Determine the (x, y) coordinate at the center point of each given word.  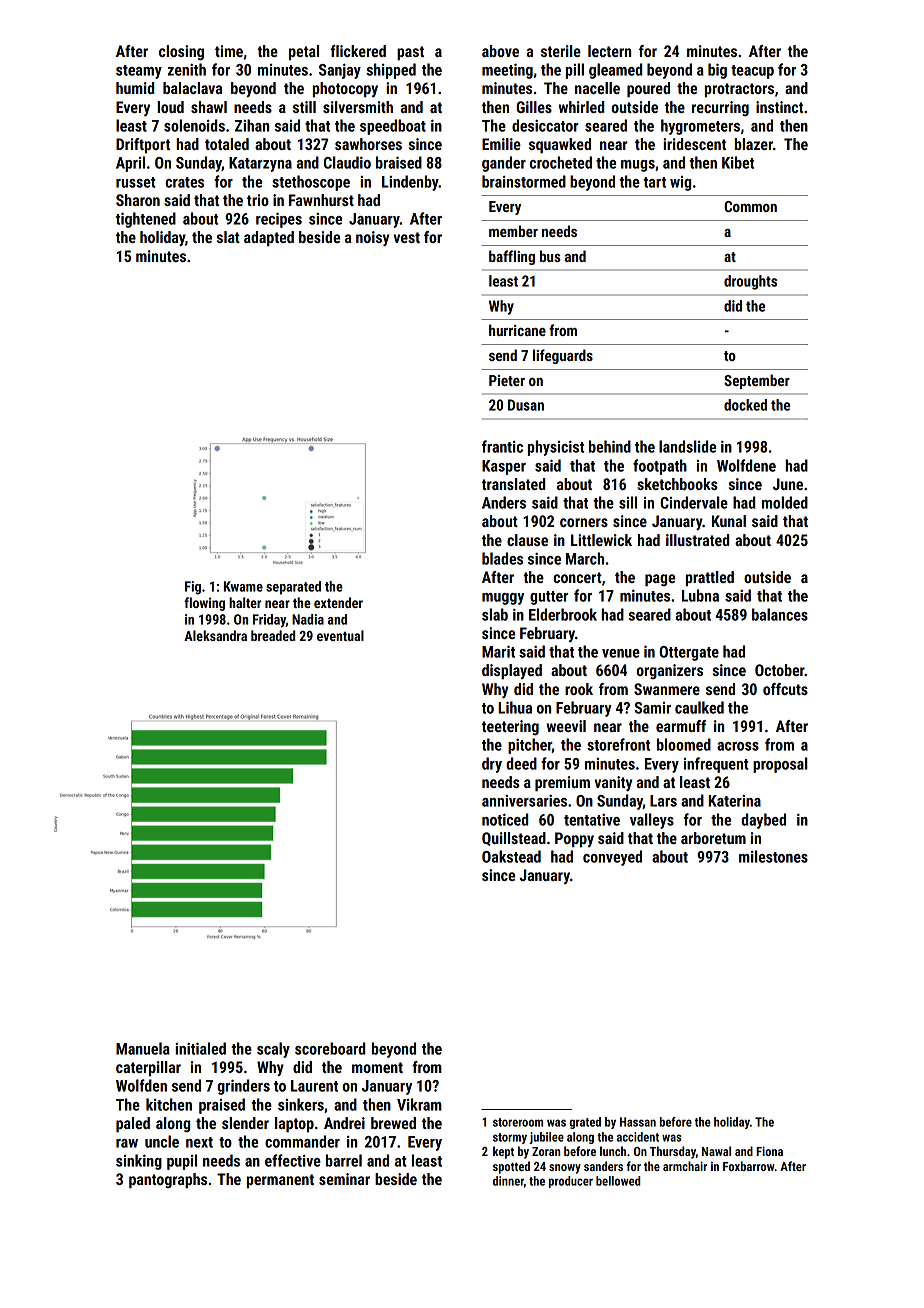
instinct (779, 107)
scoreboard (330, 1048)
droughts (750, 282)
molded (785, 502)
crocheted (561, 162)
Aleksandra (215, 635)
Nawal (716, 1151)
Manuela (143, 1048)
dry (492, 765)
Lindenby (410, 183)
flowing (204, 604)
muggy (503, 599)
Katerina (734, 801)
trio (258, 200)
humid (135, 88)
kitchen (169, 1104)
